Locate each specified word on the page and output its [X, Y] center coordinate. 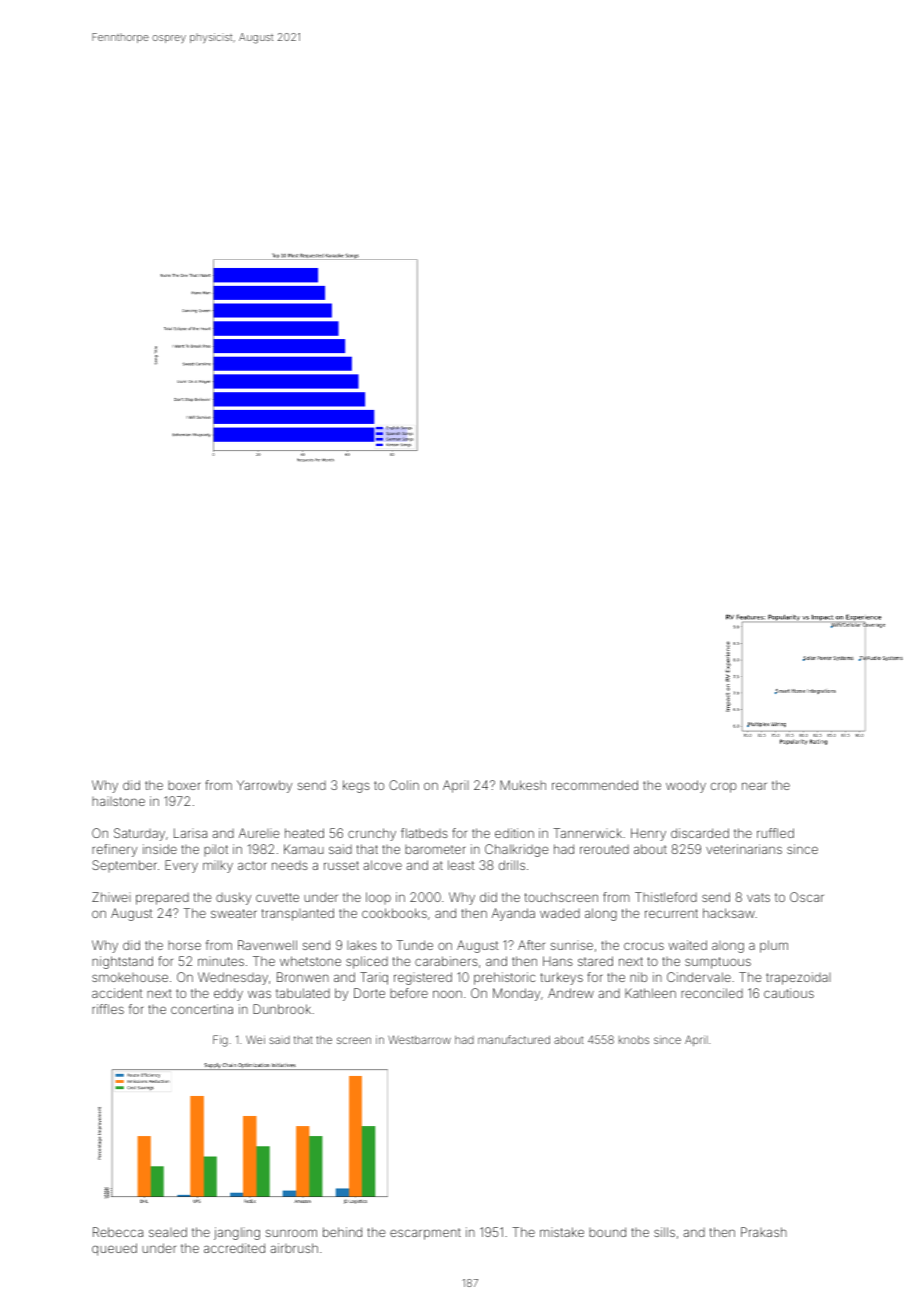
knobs [634, 1040]
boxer [184, 785]
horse [184, 945]
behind [342, 1232]
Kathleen [650, 993]
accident [117, 993]
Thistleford [666, 897]
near [754, 786]
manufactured [514, 1039]
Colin [404, 785]
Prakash [764, 1232]
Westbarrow [419, 1039]
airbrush [294, 1248]
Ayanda [513, 914]
